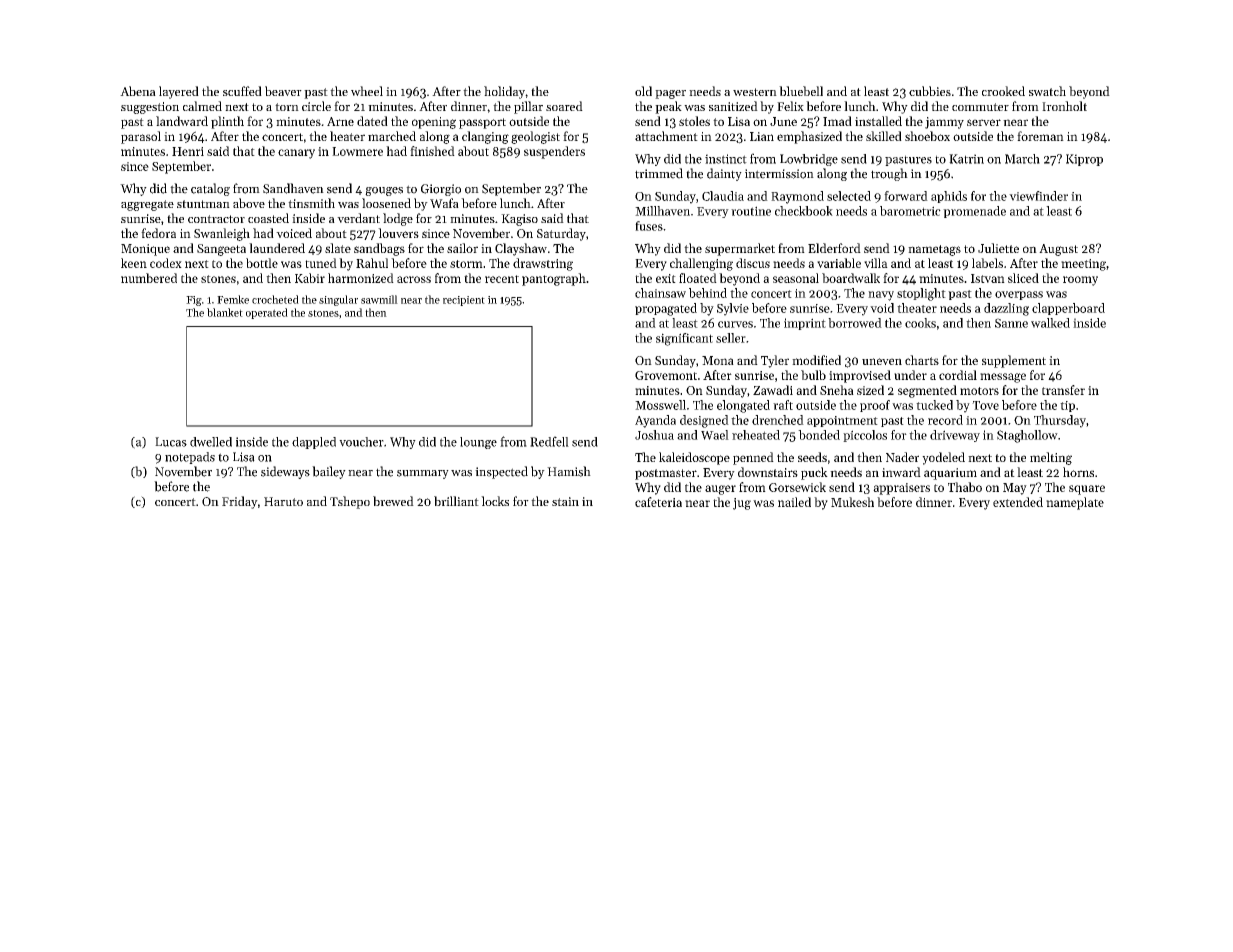  I want to click on scuffed, so click(242, 91).
